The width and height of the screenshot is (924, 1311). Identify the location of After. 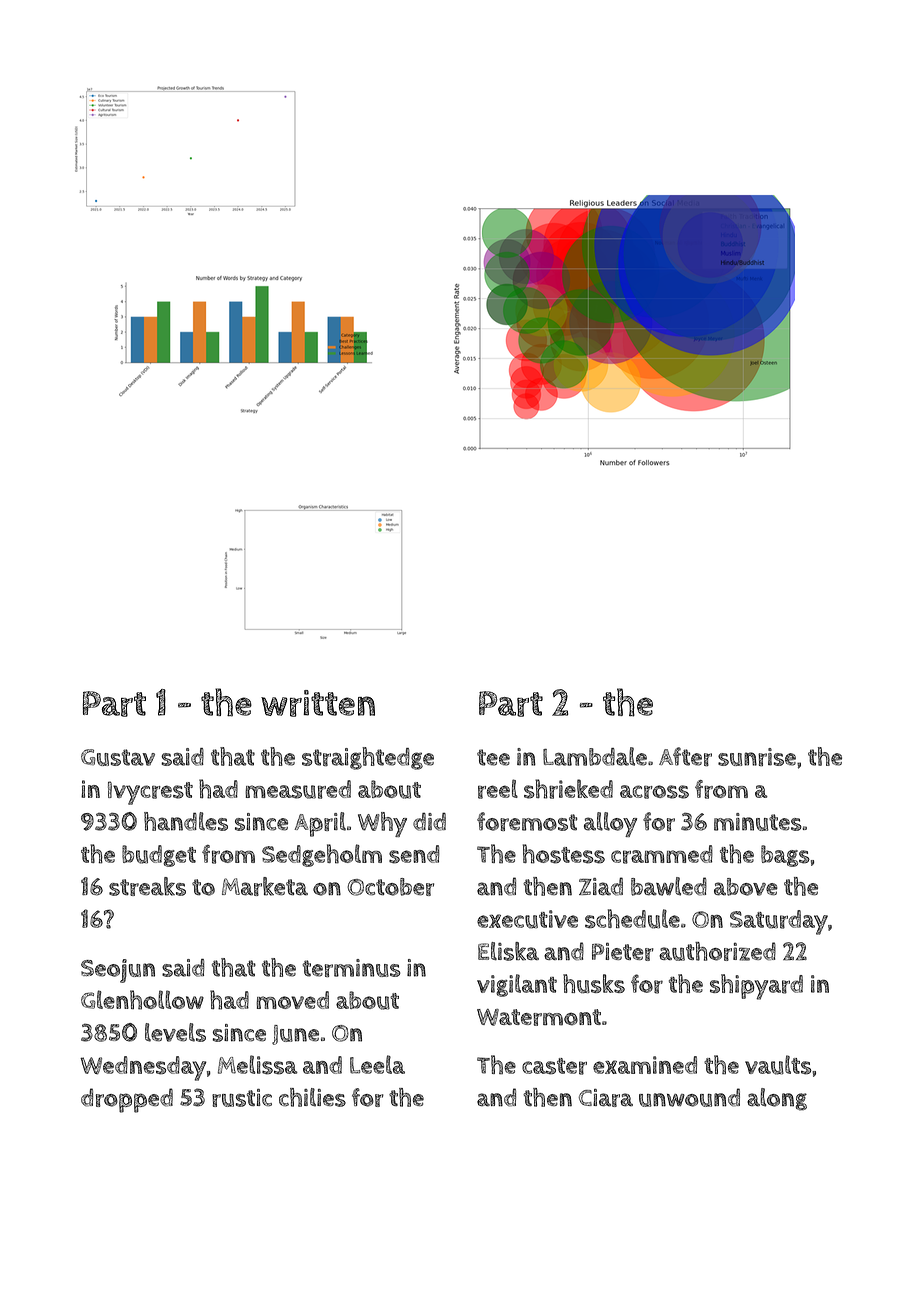
(685, 756).
